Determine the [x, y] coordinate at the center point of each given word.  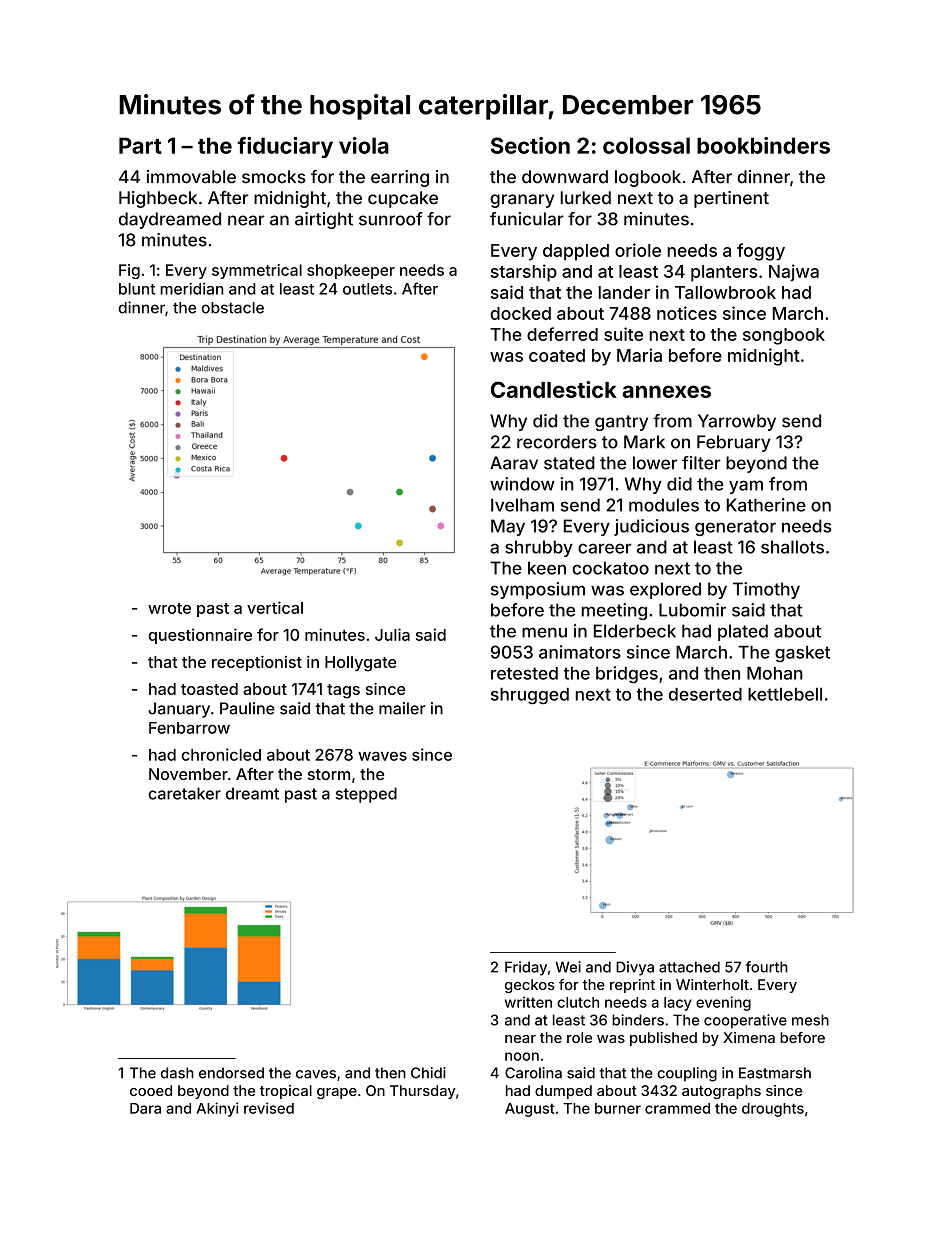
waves [382, 756]
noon [522, 1056]
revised [269, 1108]
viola [364, 145]
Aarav [514, 463]
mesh [810, 1020]
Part [140, 145]
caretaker [185, 793]
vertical [275, 607]
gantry [621, 423]
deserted [705, 694]
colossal [646, 145]
